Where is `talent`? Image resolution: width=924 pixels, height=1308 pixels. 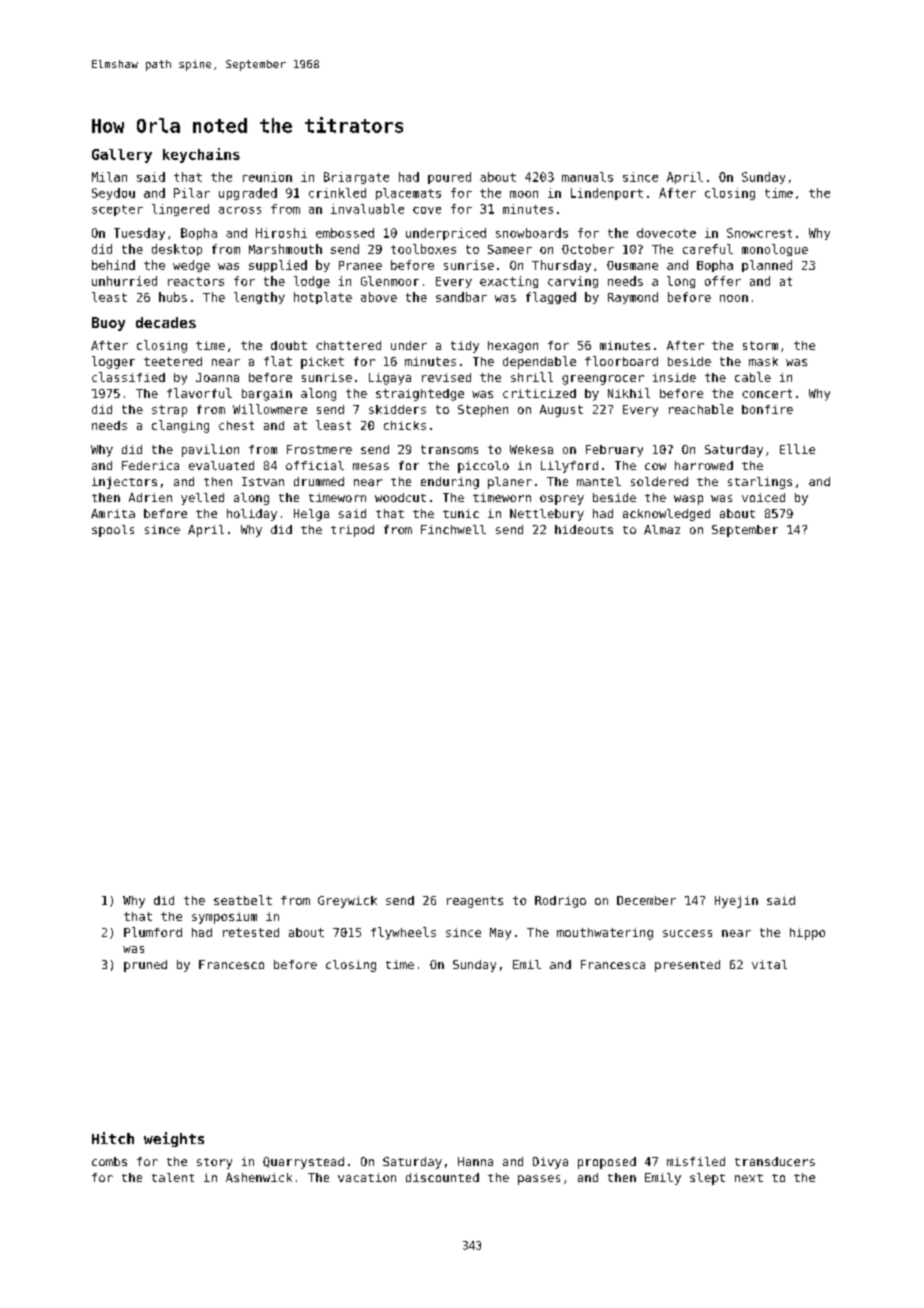 talent is located at coordinates (173, 1177).
